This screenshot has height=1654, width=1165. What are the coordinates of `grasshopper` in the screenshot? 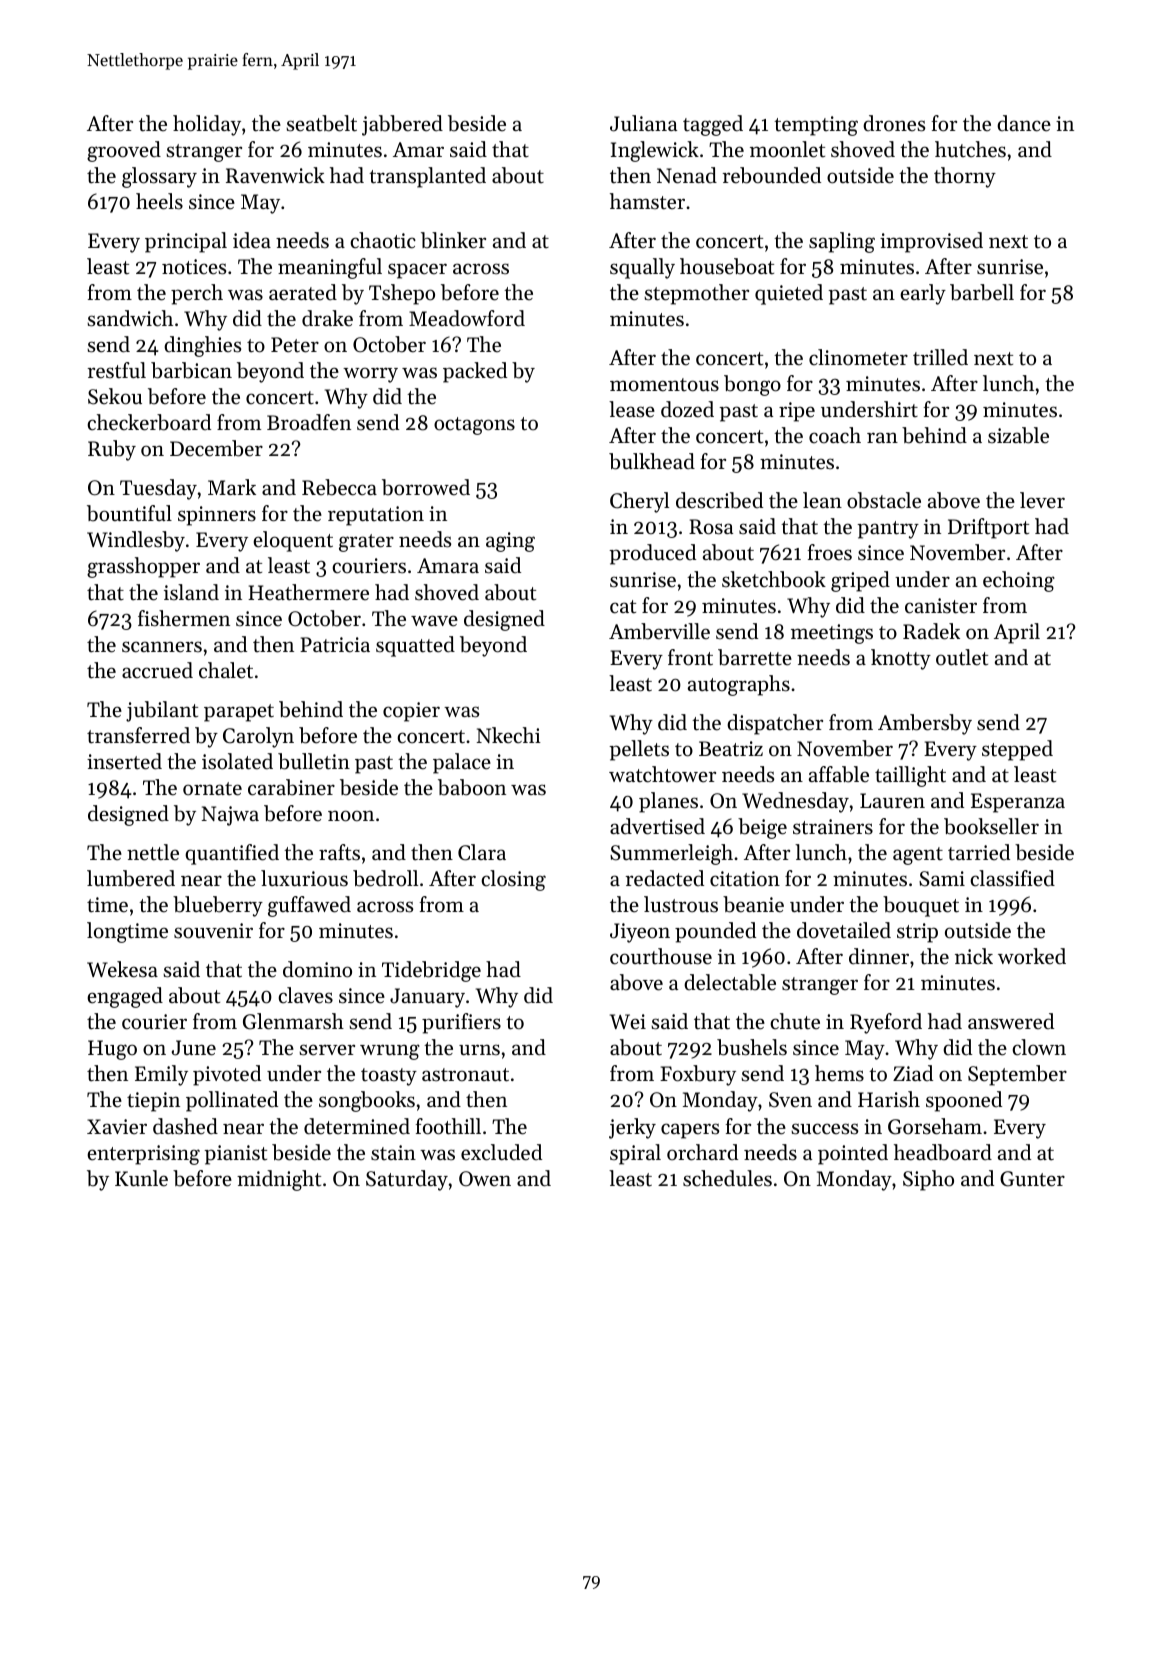 It's located at (143, 567).
